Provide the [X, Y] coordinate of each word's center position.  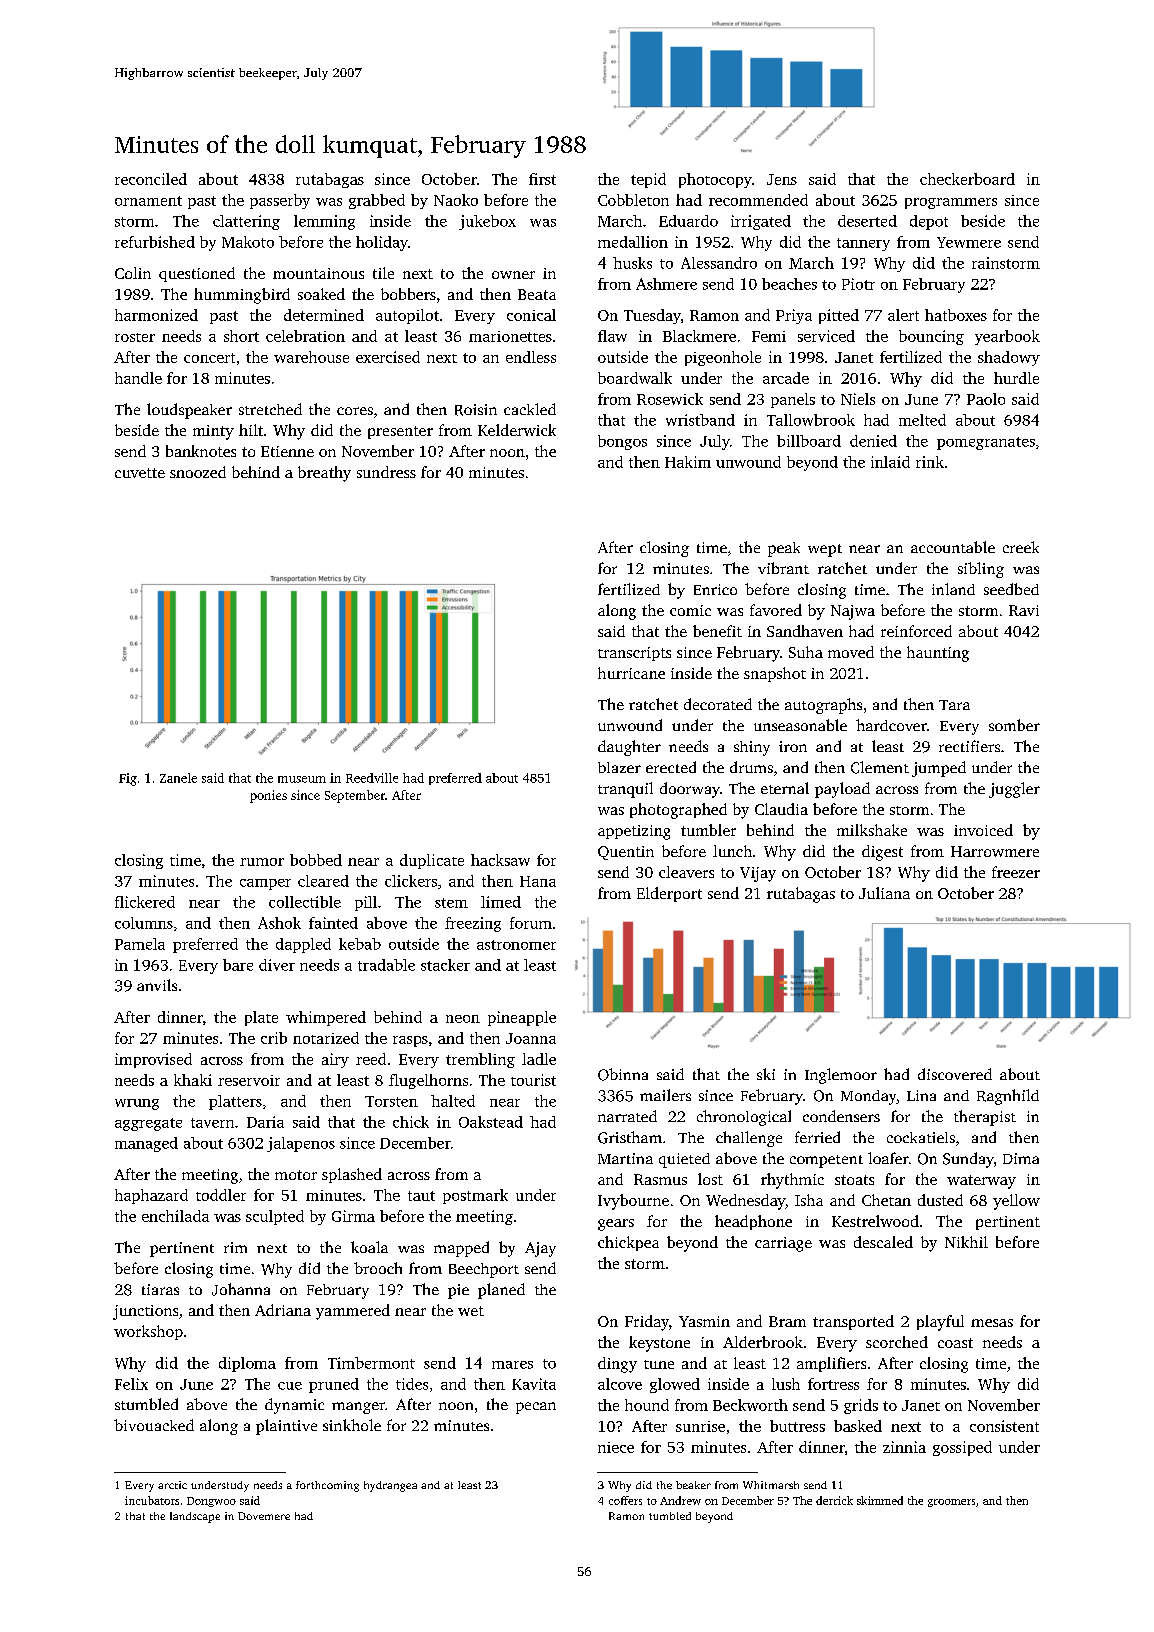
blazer [619, 767]
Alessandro [719, 263]
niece [616, 1447]
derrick [834, 1500]
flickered [145, 902]
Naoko [456, 200]
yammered [353, 1312]
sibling [981, 570]
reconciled [151, 179]
